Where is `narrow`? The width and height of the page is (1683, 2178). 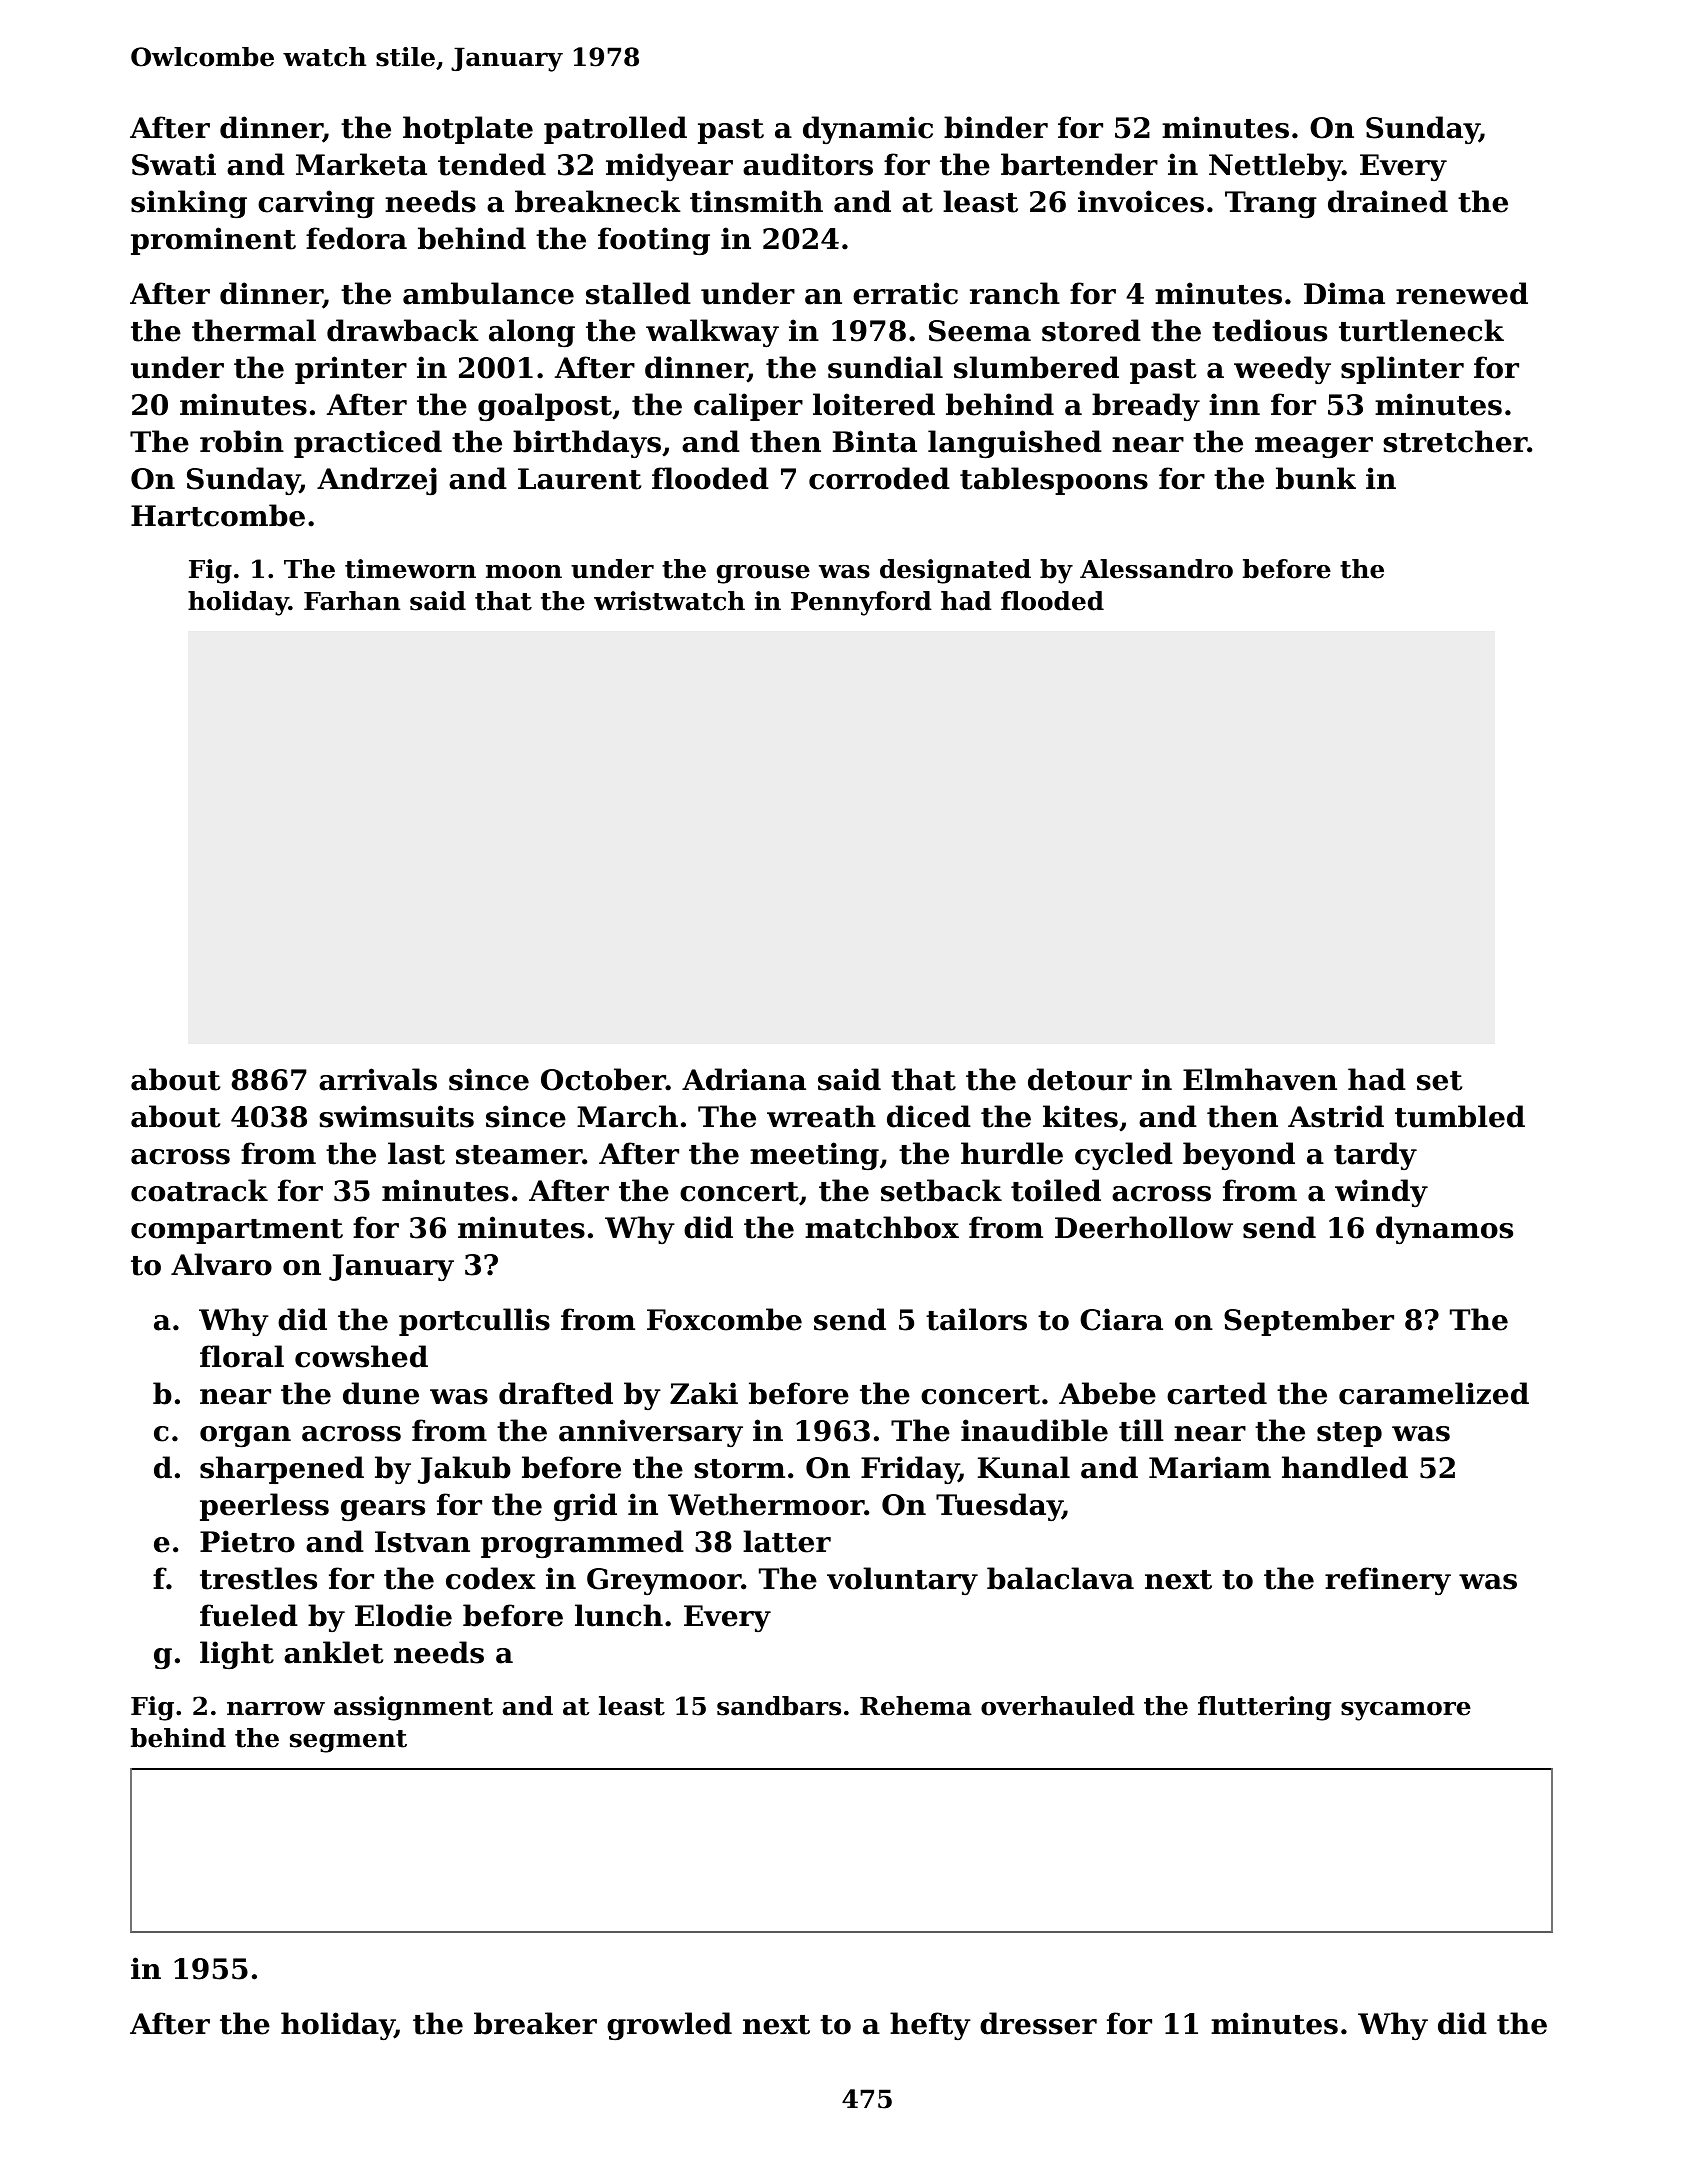
narrow is located at coordinates (276, 1709).
